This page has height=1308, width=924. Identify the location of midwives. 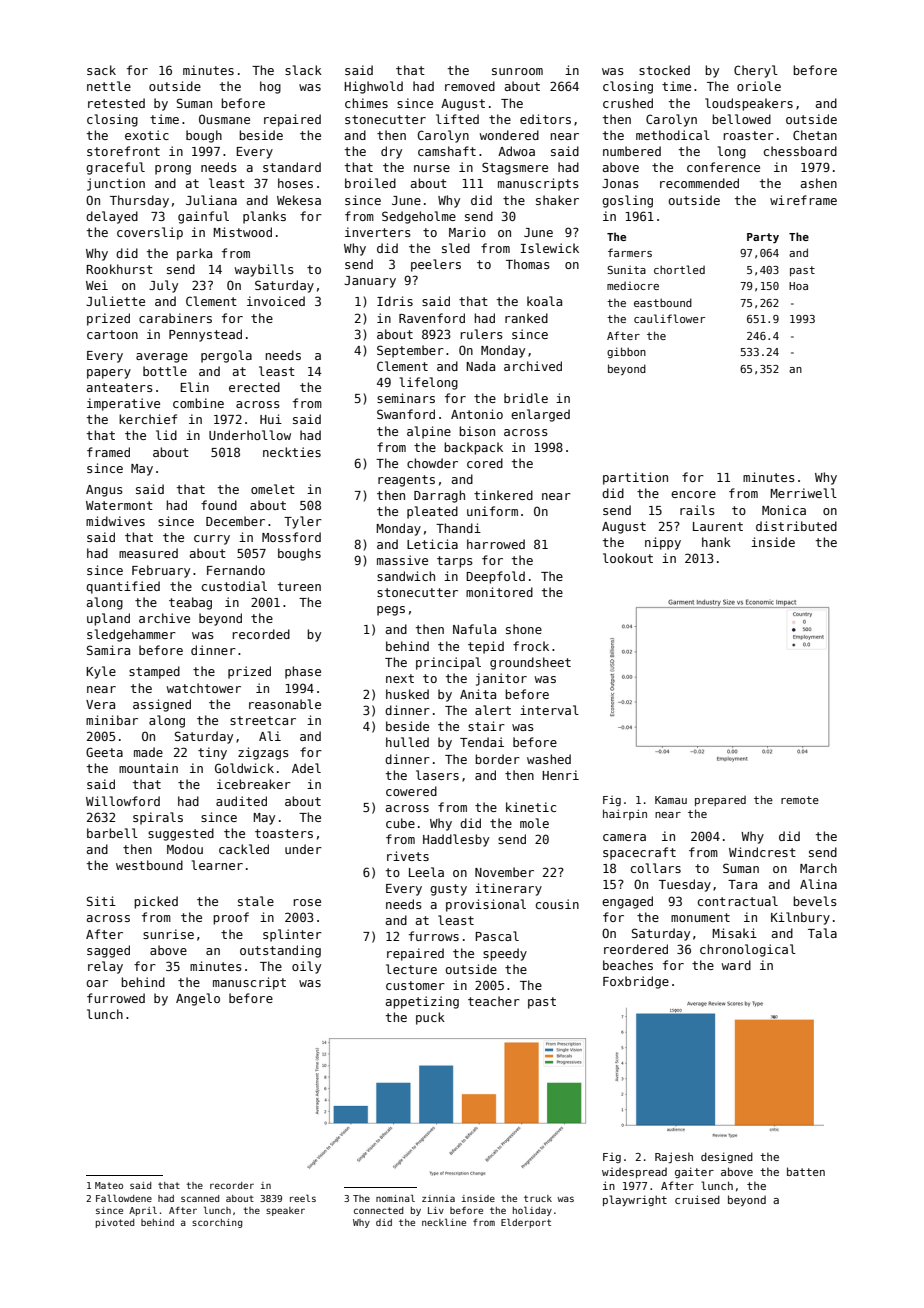
(115, 521).
